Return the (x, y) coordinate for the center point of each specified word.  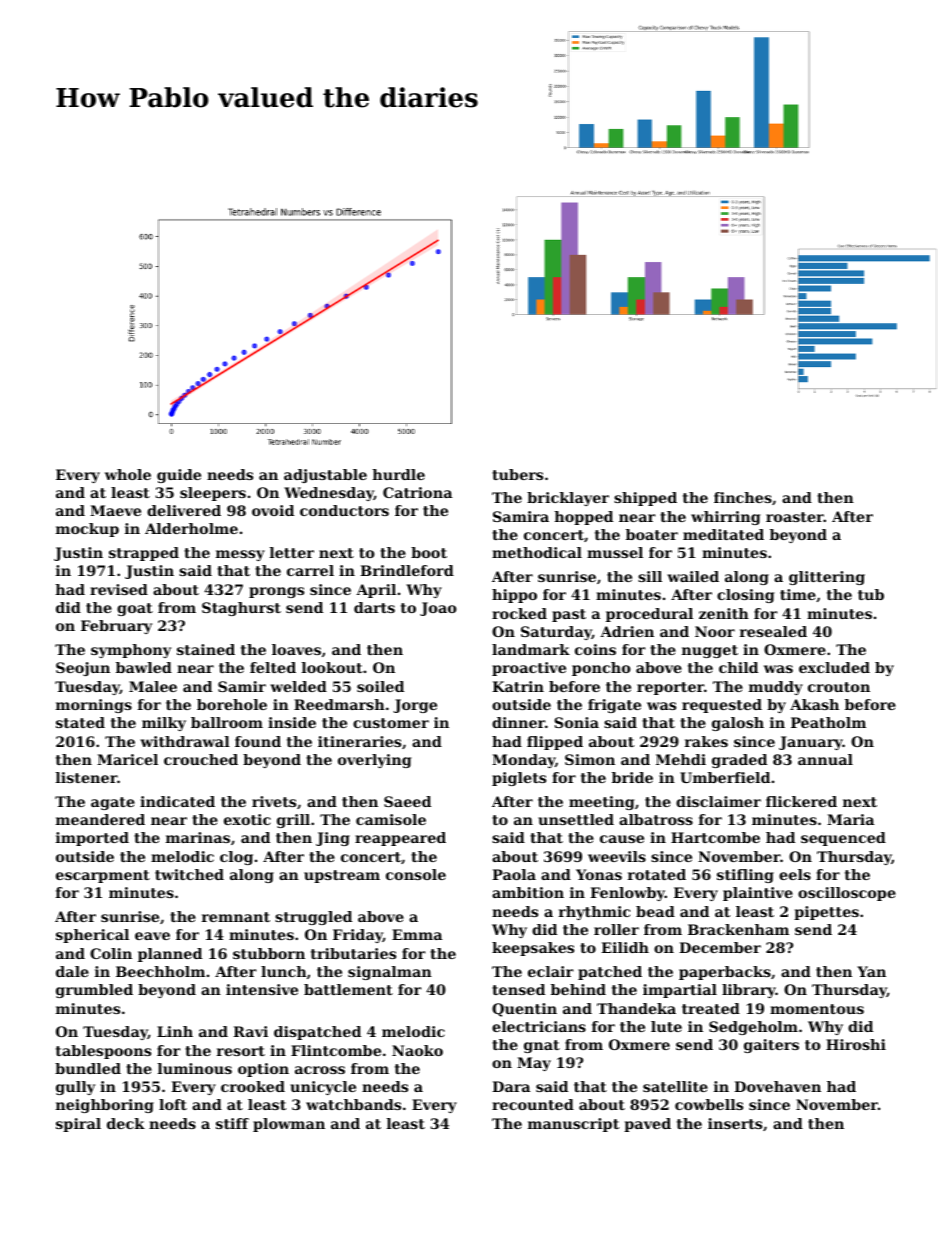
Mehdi (681, 759)
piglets (519, 779)
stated (80, 722)
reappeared (400, 839)
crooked (253, 1086)
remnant (236, 917)
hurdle (398, 474)
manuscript (573, 1125)
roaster (795, 517)
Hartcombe (715, 837)
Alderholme (191, 528)
